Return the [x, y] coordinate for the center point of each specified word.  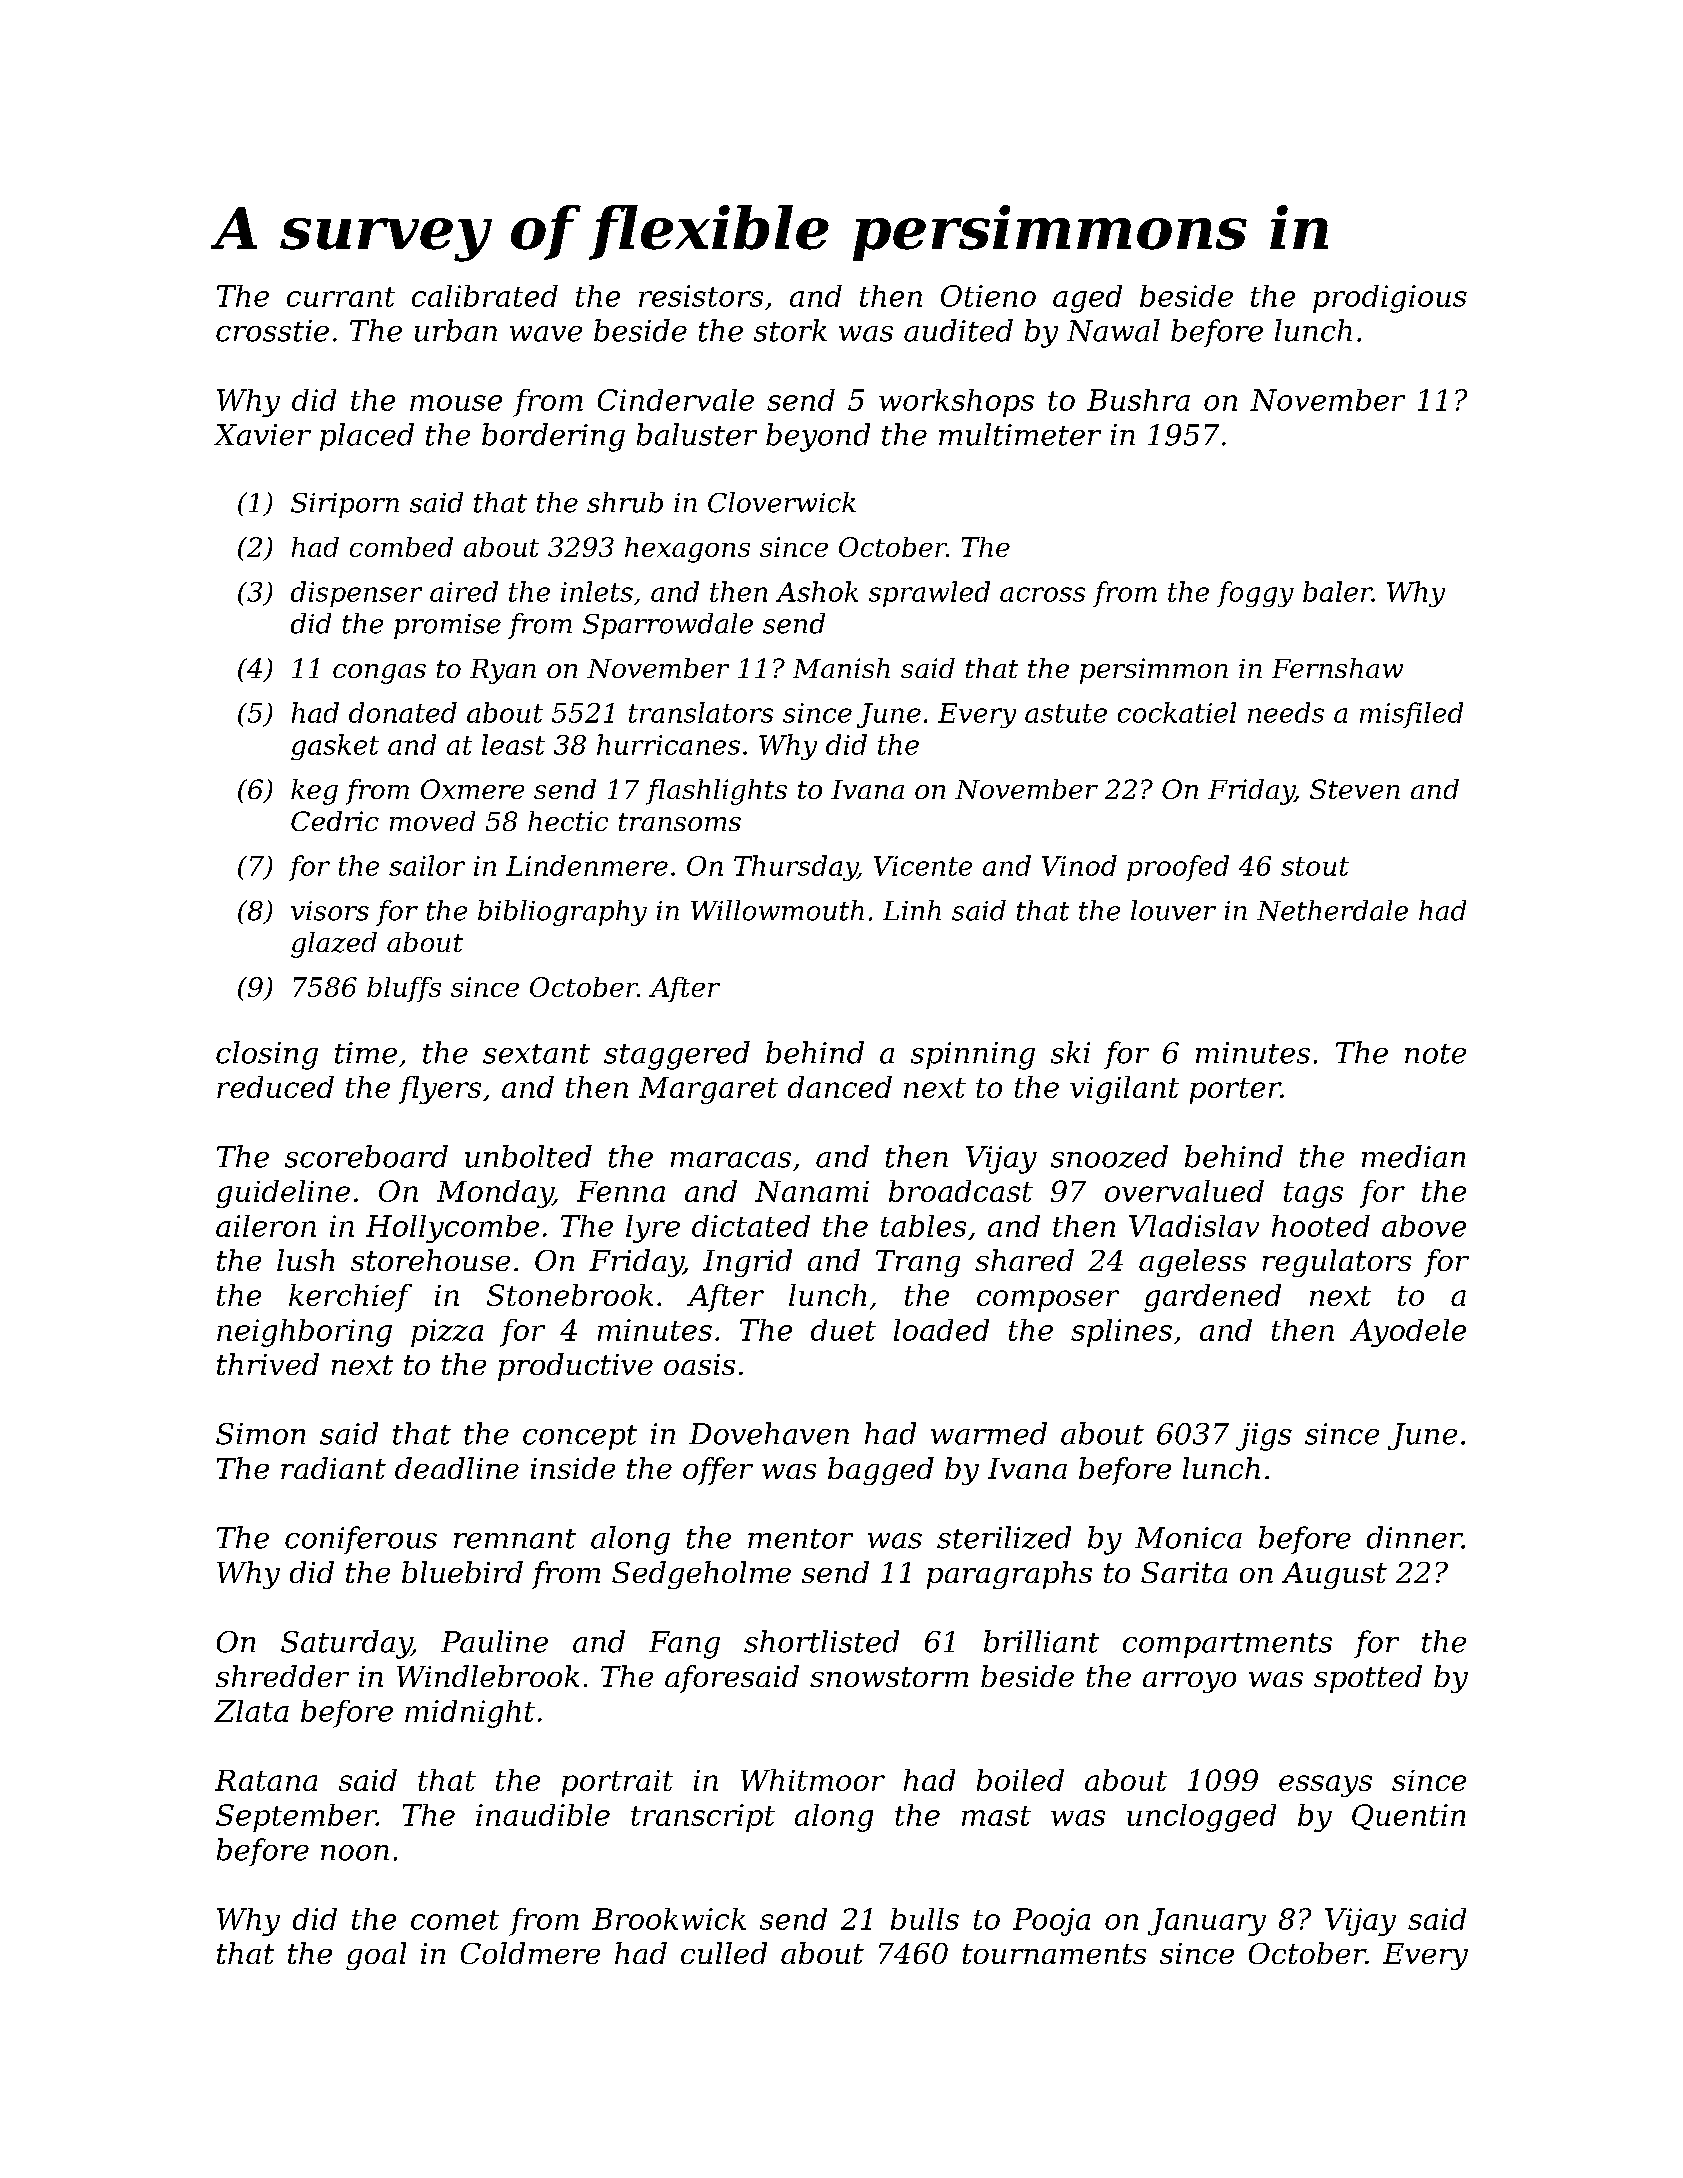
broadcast [961, 1191]
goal [376, 1956]
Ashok [817, 591]
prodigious [1390, 299]
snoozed [1109, 1156]
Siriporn [345, 505]
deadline [457, 1468]
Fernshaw [1337, 668]
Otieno [988, 296]
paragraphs [1009, 1575]
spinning [973, 1056]
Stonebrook [570, 1295]
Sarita [1184, 1572]
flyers [440, 1090]
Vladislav [1194, 1226]
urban [456, 330]
